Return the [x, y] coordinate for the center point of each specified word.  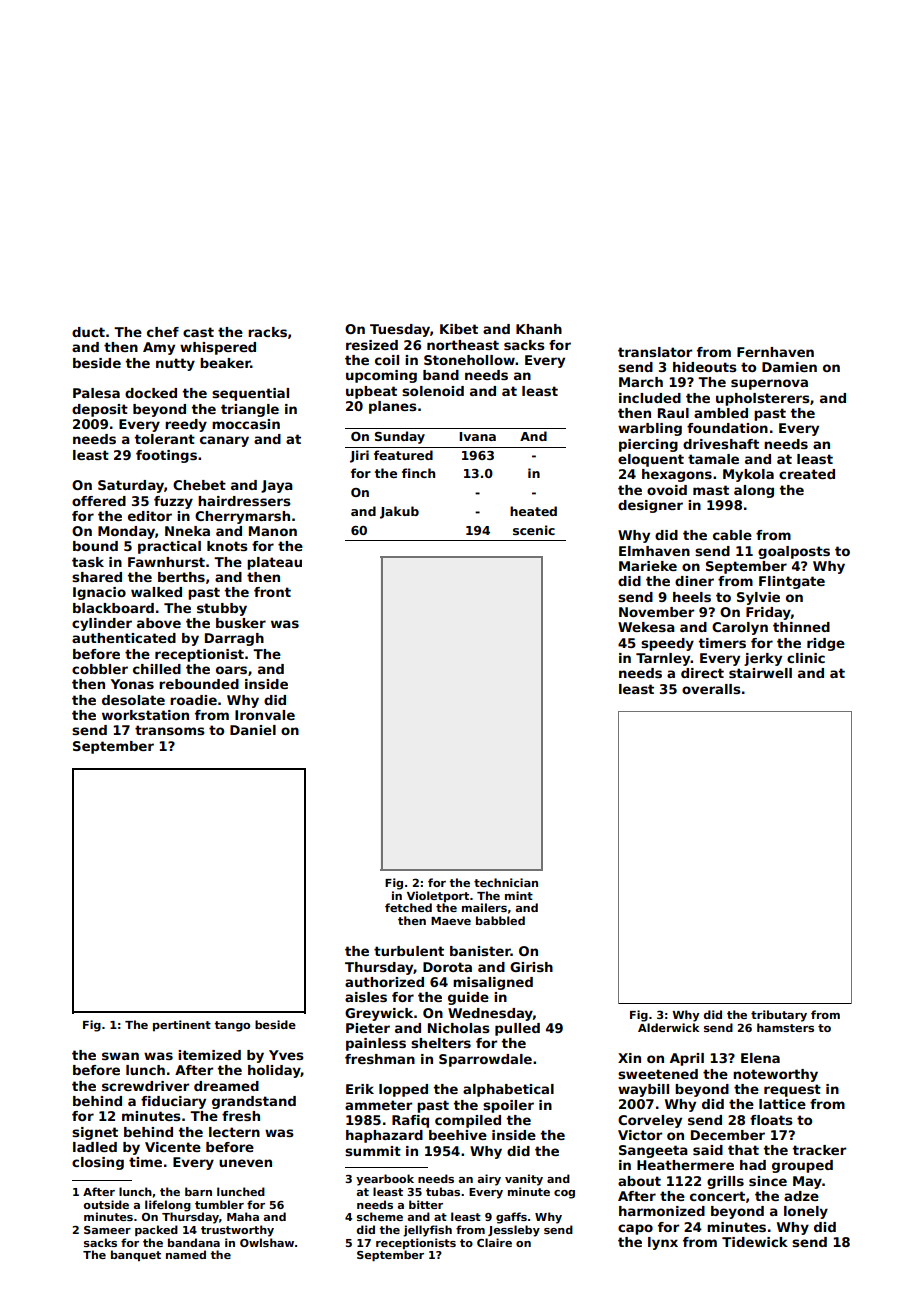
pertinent [182, 1026]
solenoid [433, 391]
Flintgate [792, 582]
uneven [245, 1163]
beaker [225, 363]
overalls [711, 689]
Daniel [253, 730]
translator [655, 352]
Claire [494, 1242]
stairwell [760, 673]
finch [418, 473]
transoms [170, 730]
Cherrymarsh [242, 517]
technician [506, 882]
